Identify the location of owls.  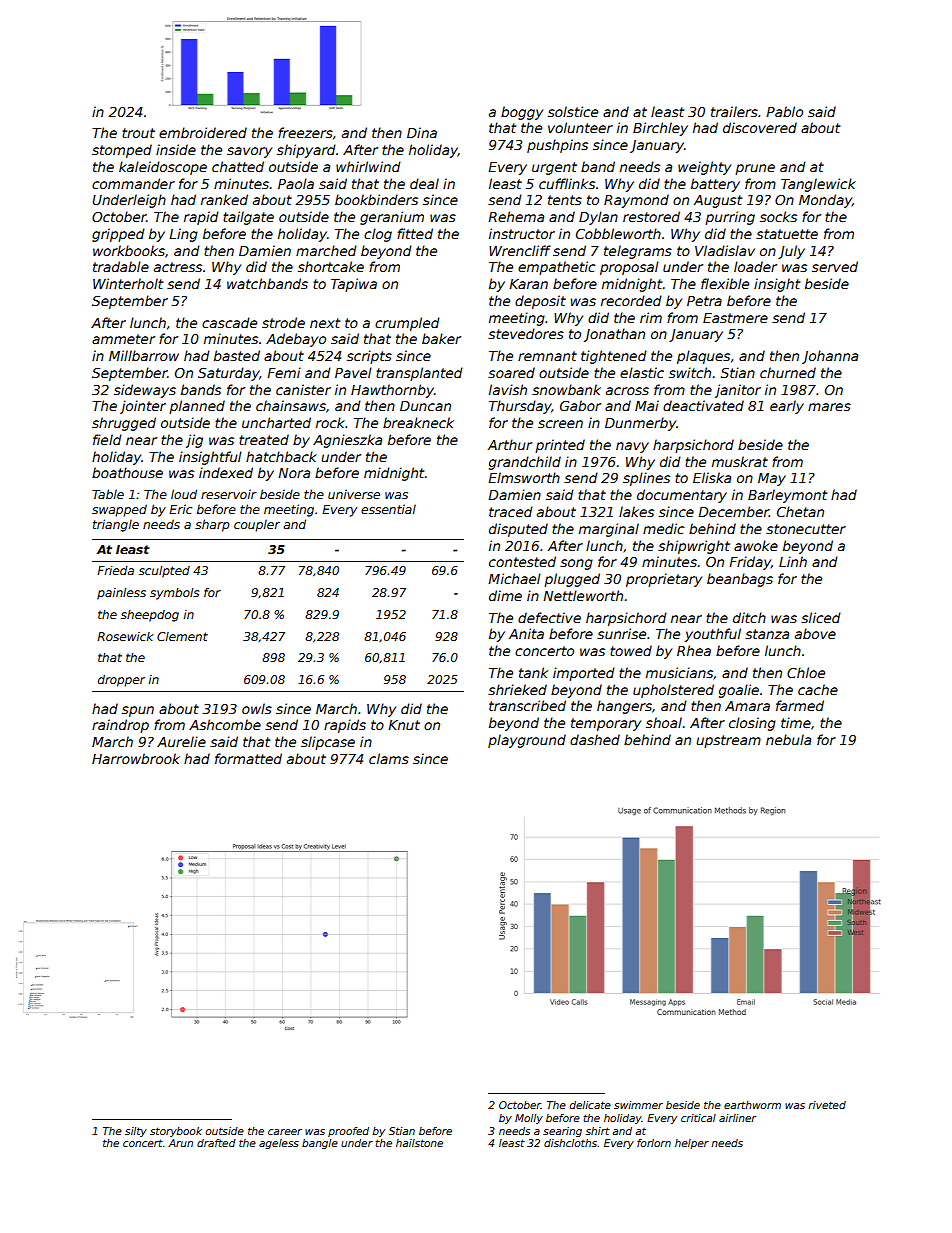
(257, 708).
